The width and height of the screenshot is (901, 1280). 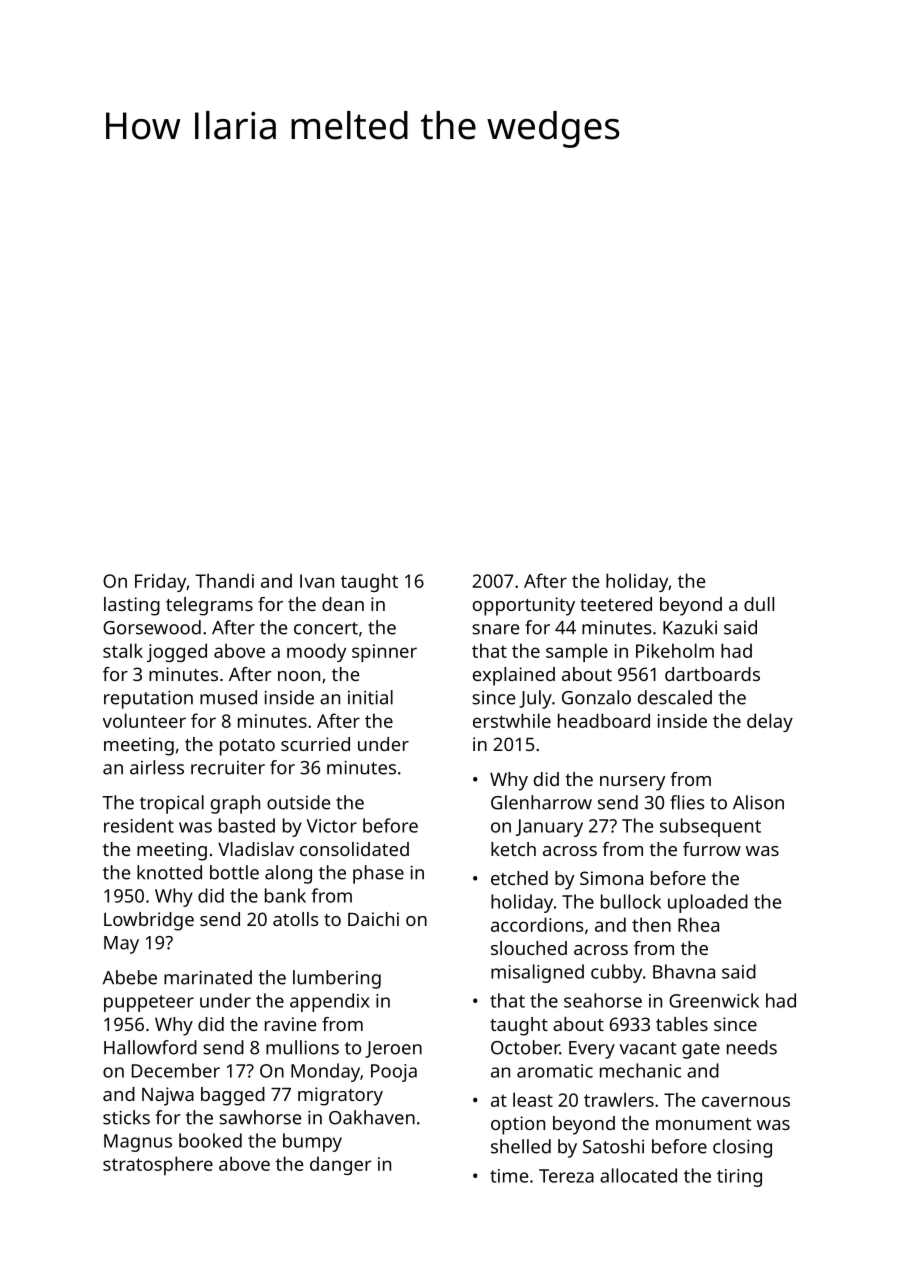 What do you see at coordinates (316, 652) in the screenshot?
I see `moody` at bounding box center [316, 652].
